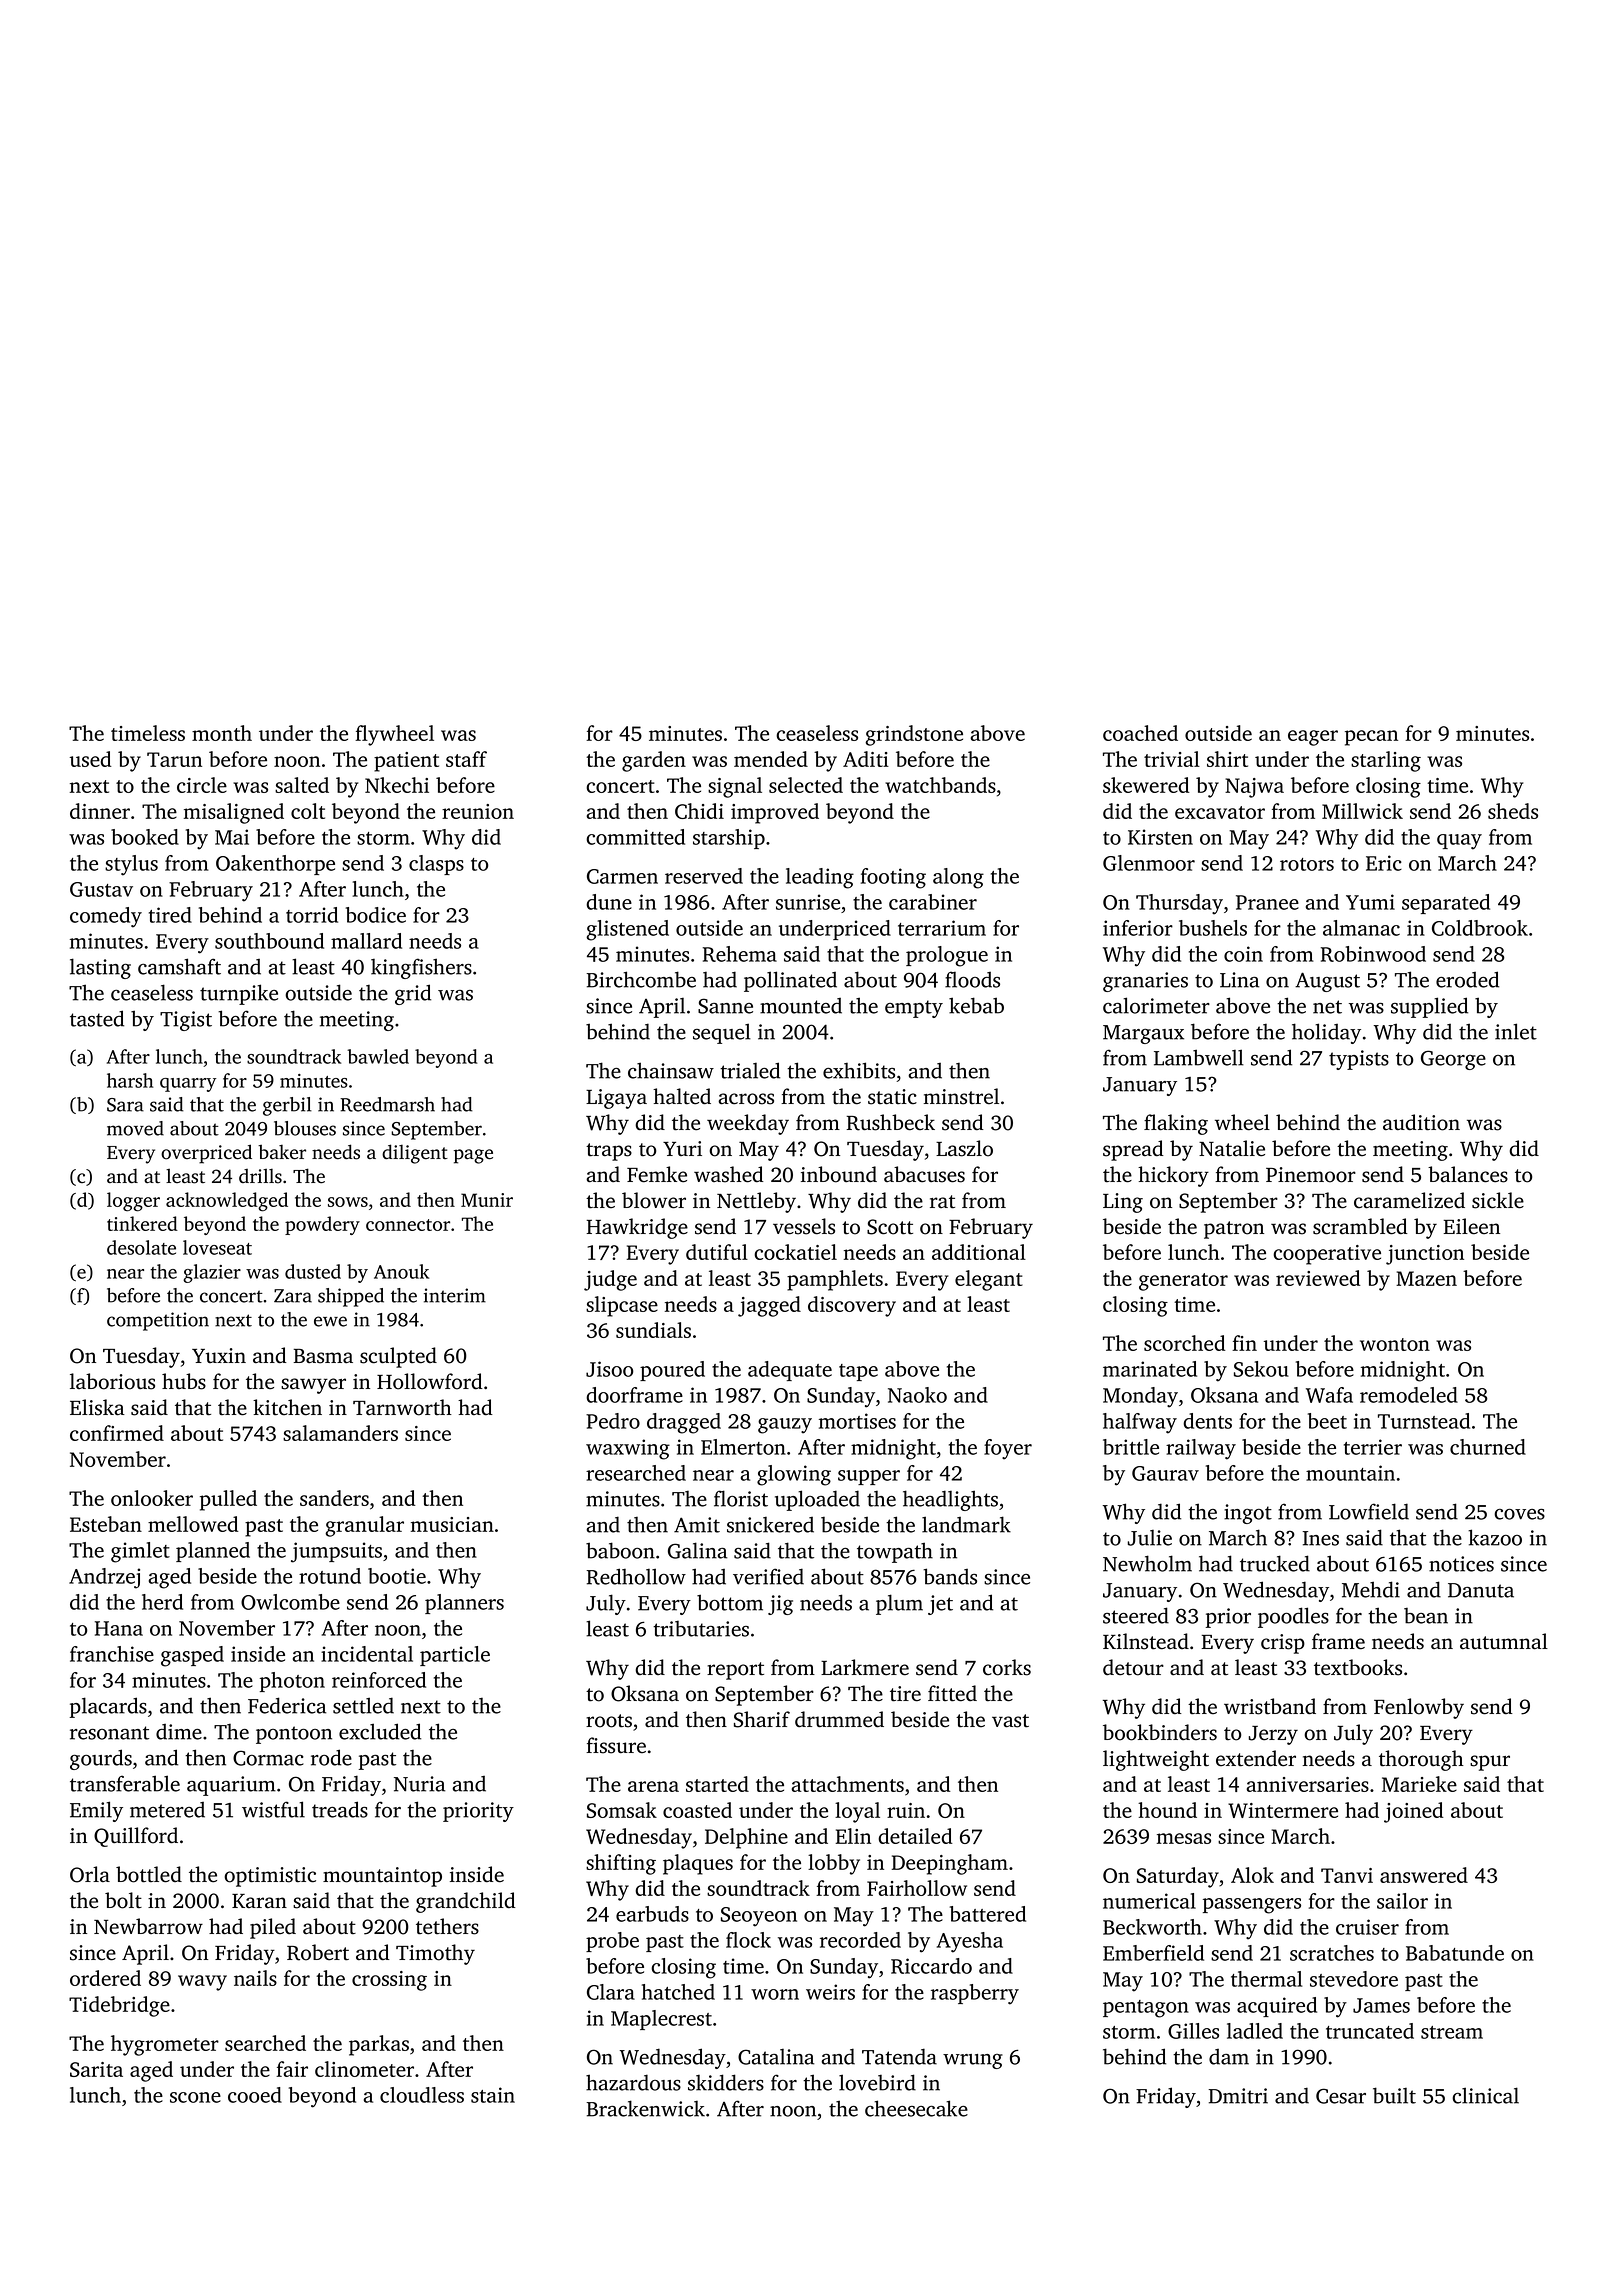  Describe the element at coordinates (293, 1296) in the screenshot. I see `Zara` at that location.
